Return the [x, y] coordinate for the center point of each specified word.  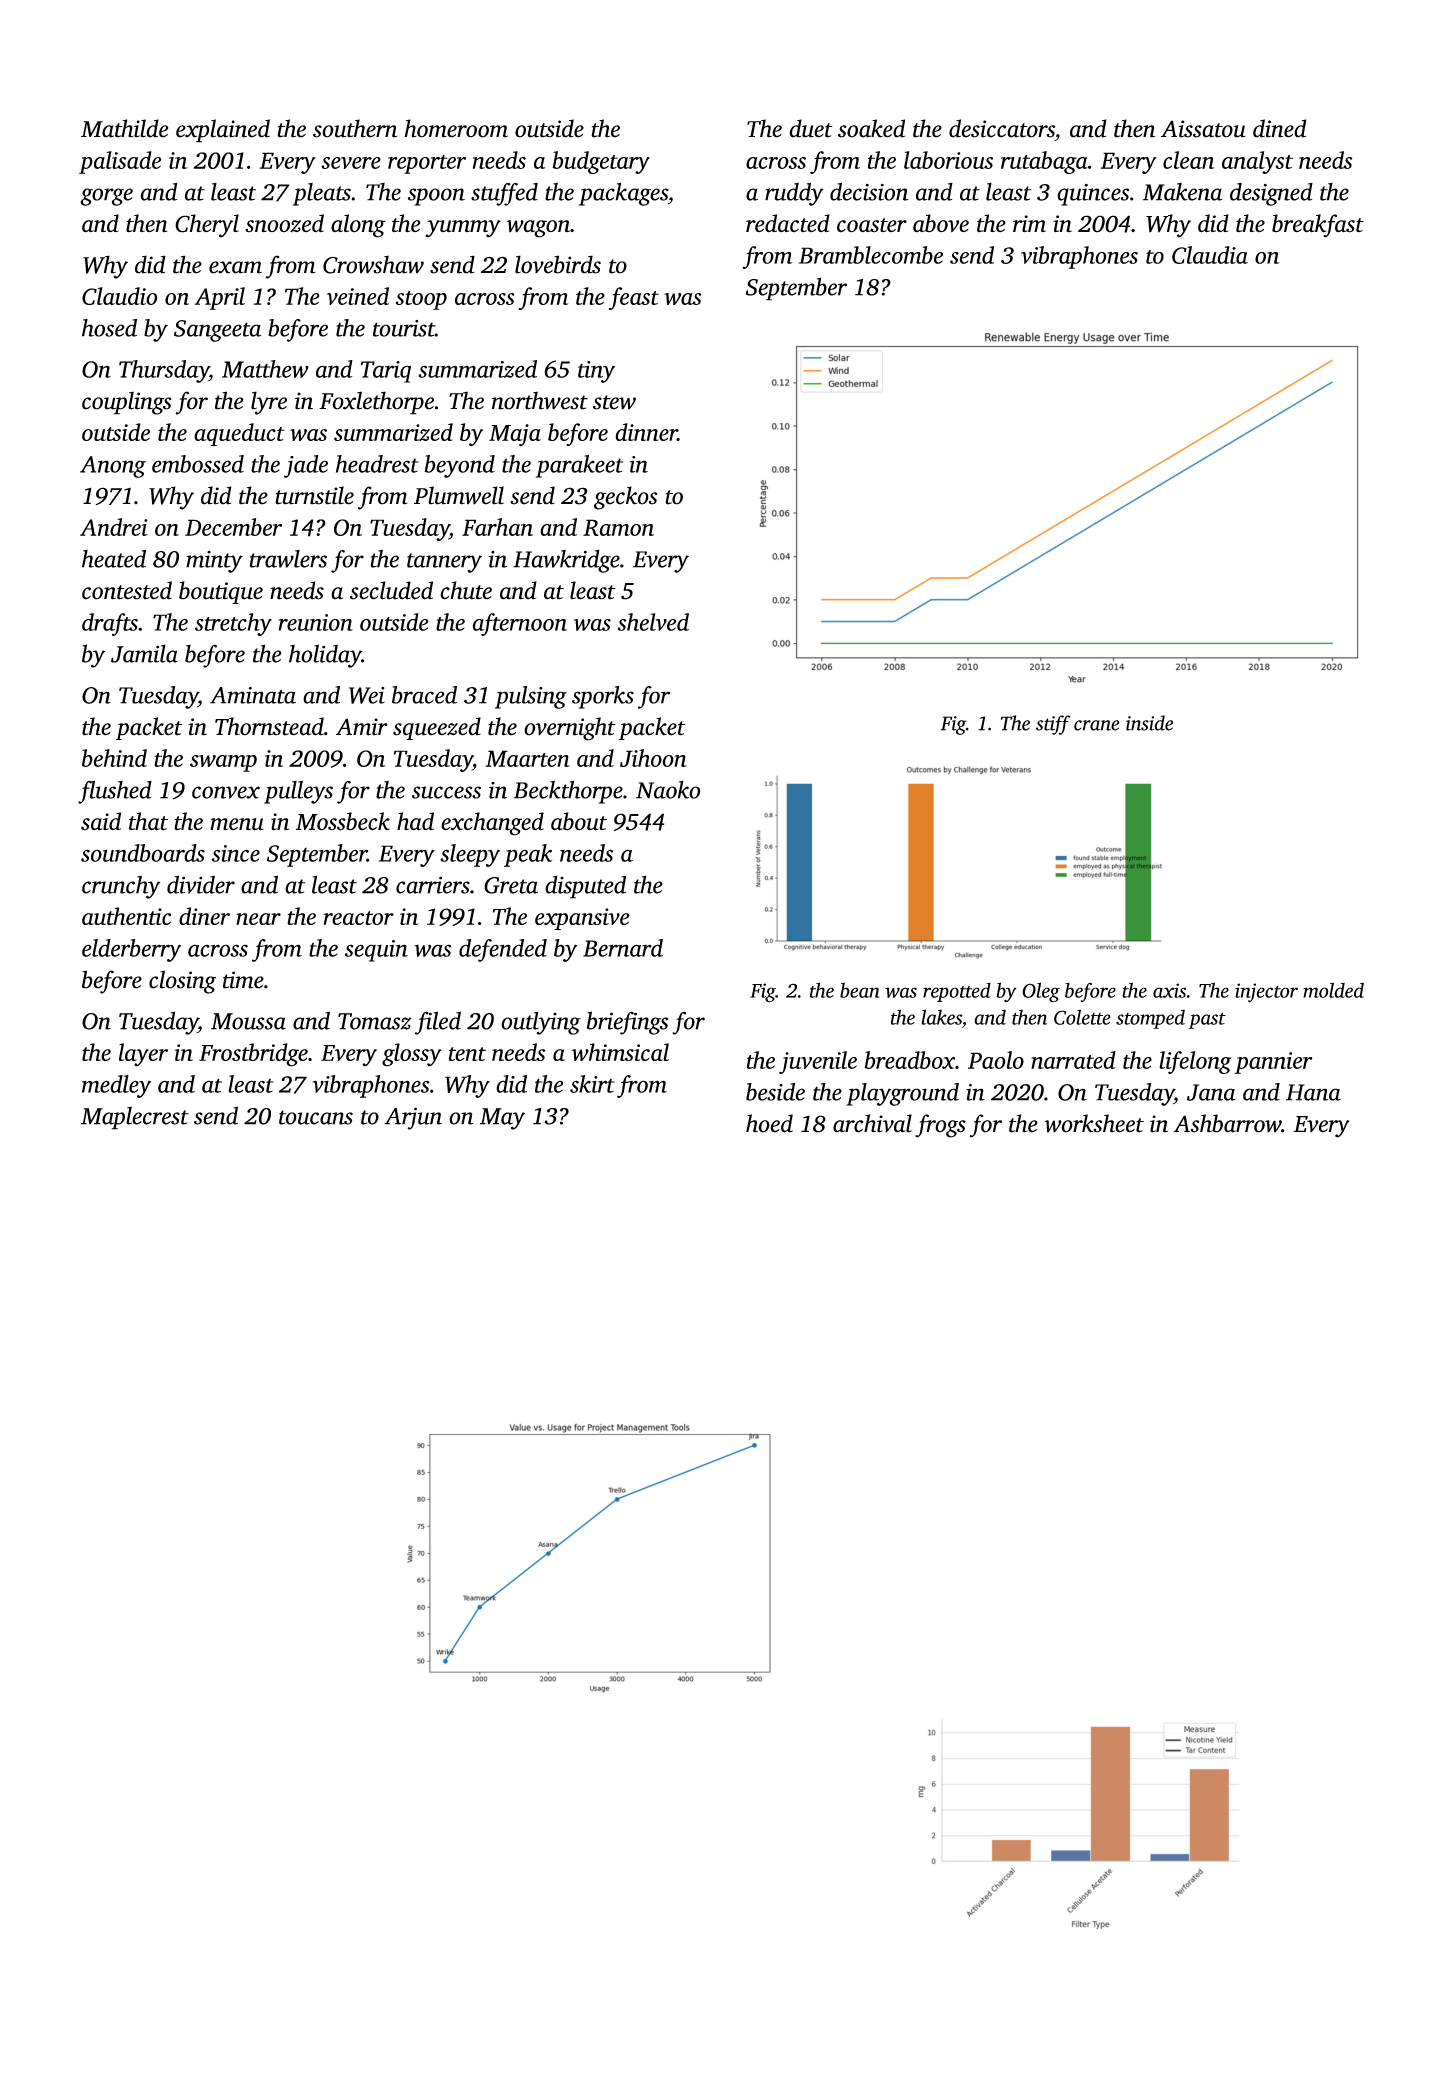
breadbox [909, 1060]
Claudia [1210, 255]
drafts [110, 624]
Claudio [120, 296]
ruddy [794, 194]
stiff [1053, 725]
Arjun [413, 1118]
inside [1149, 723]
